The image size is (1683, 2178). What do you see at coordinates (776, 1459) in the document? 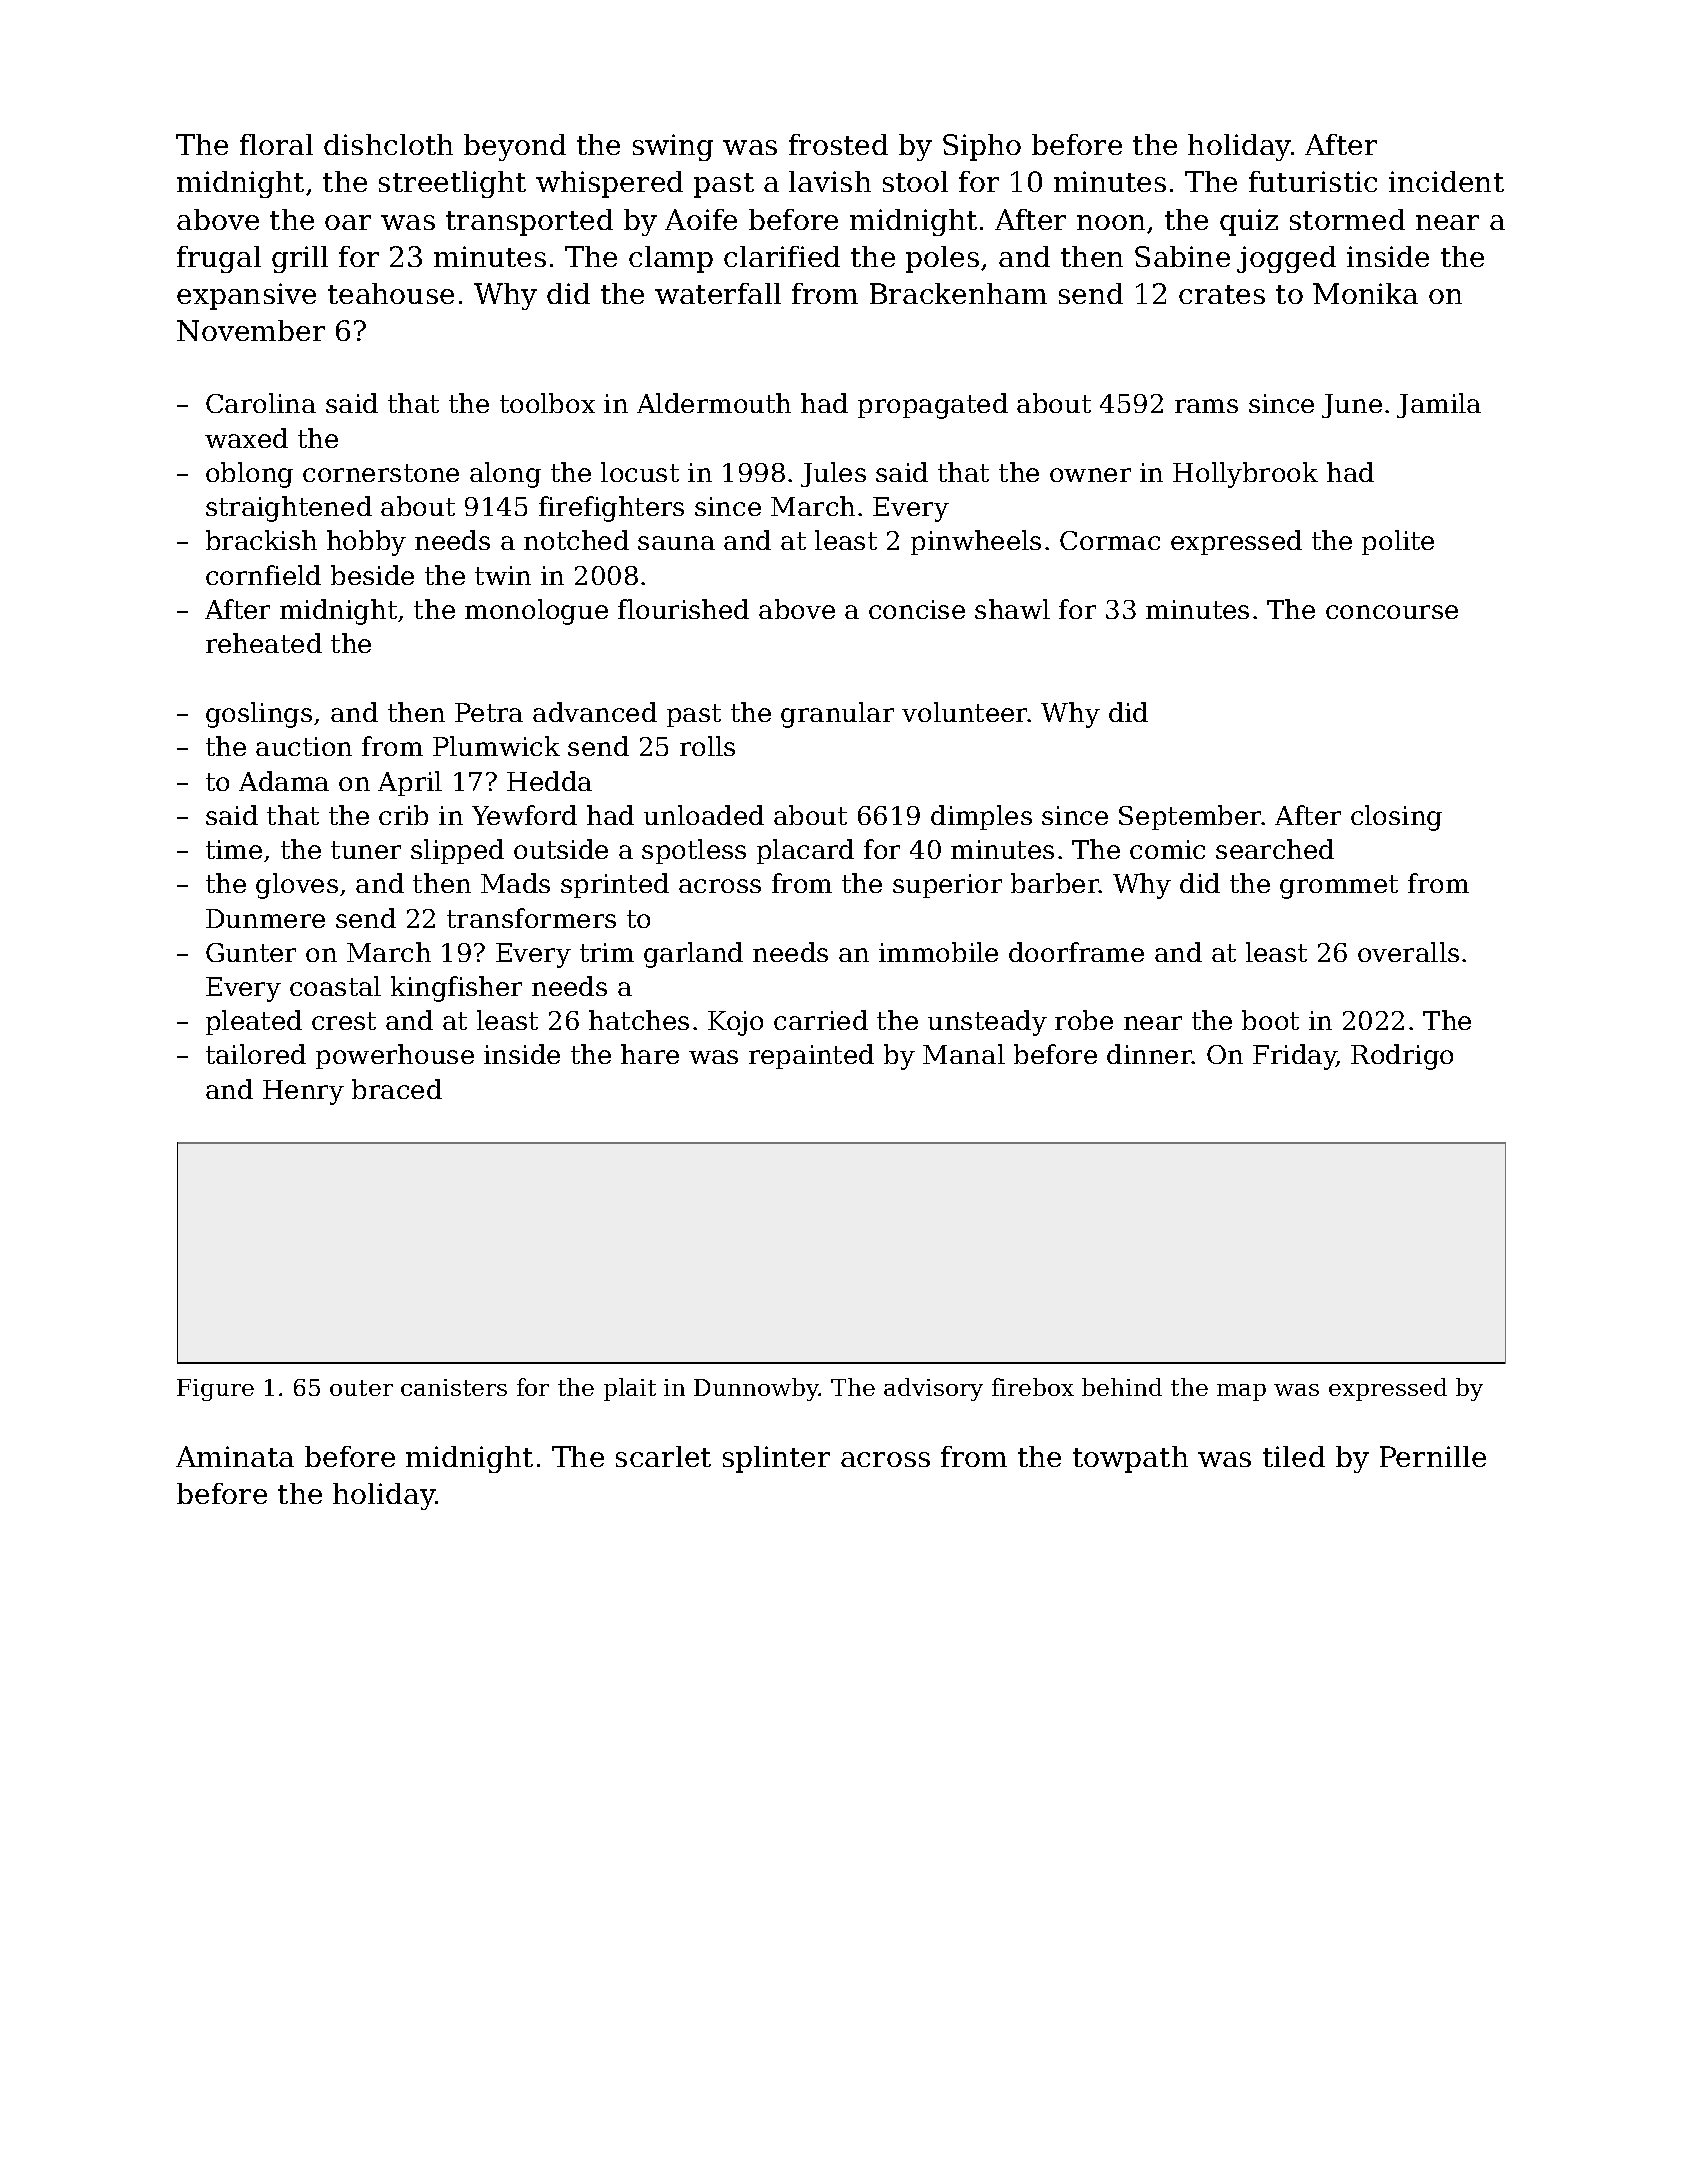
I see `splinter` at bounding box center [776, 1459].
